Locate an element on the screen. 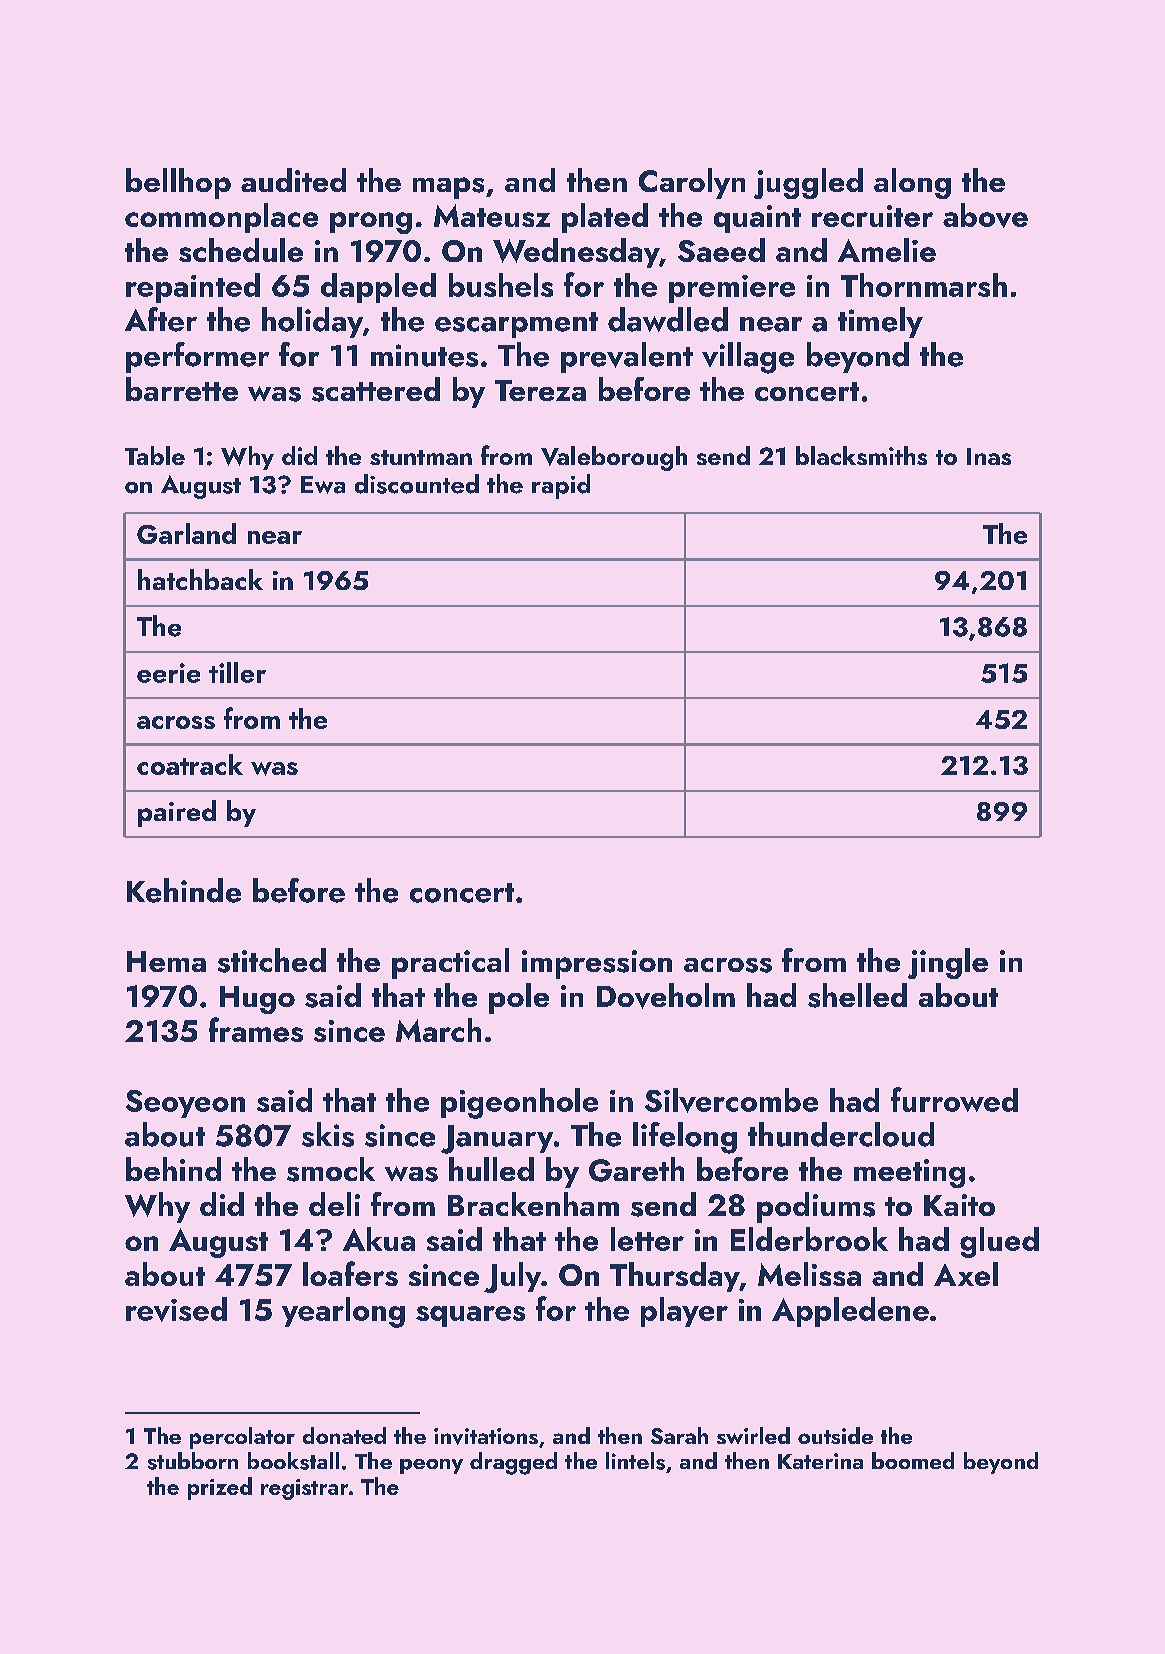  impression is located at coordinates (597, 964).
